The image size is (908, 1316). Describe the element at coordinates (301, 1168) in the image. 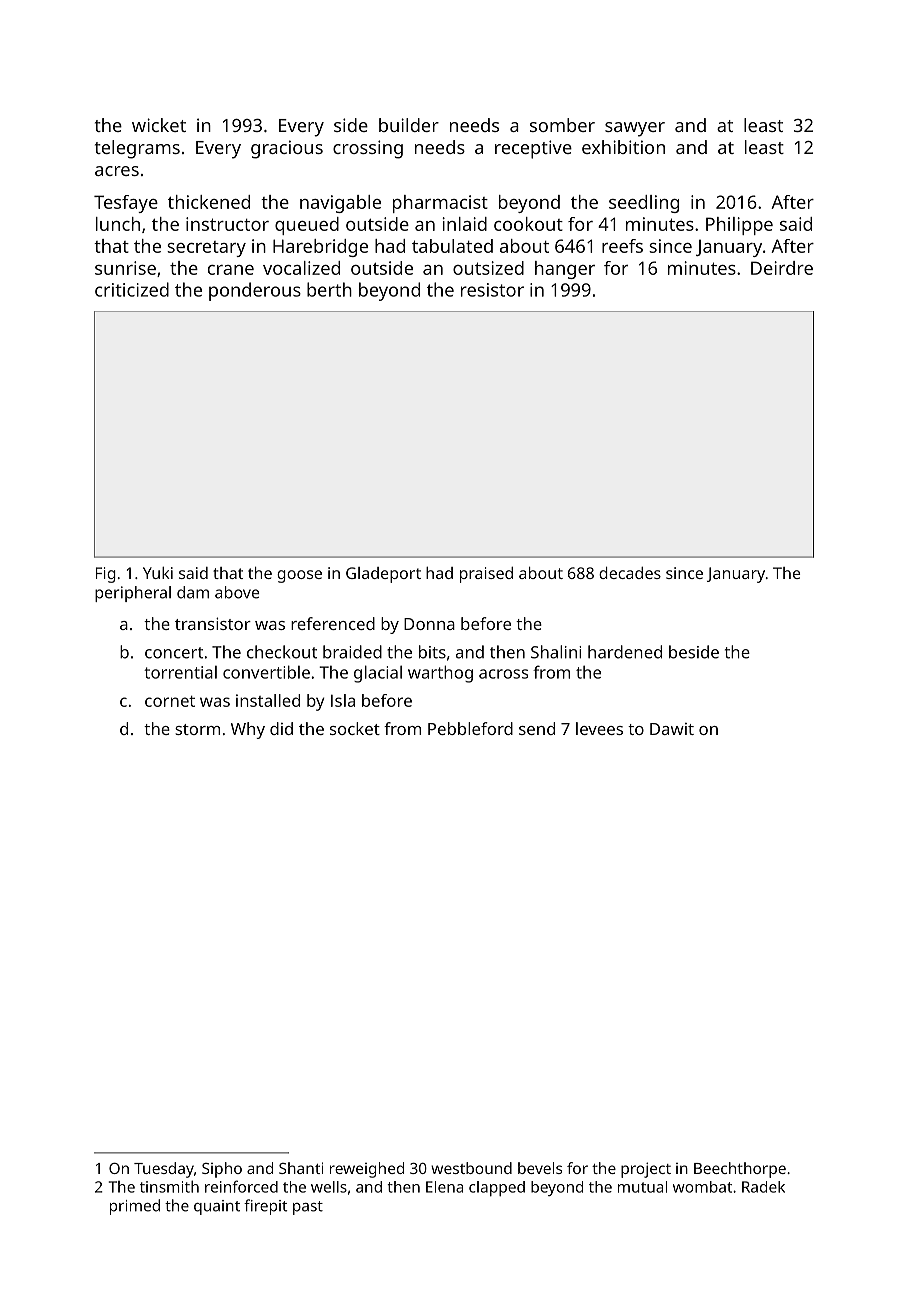

I see `Shanti` at that location.
